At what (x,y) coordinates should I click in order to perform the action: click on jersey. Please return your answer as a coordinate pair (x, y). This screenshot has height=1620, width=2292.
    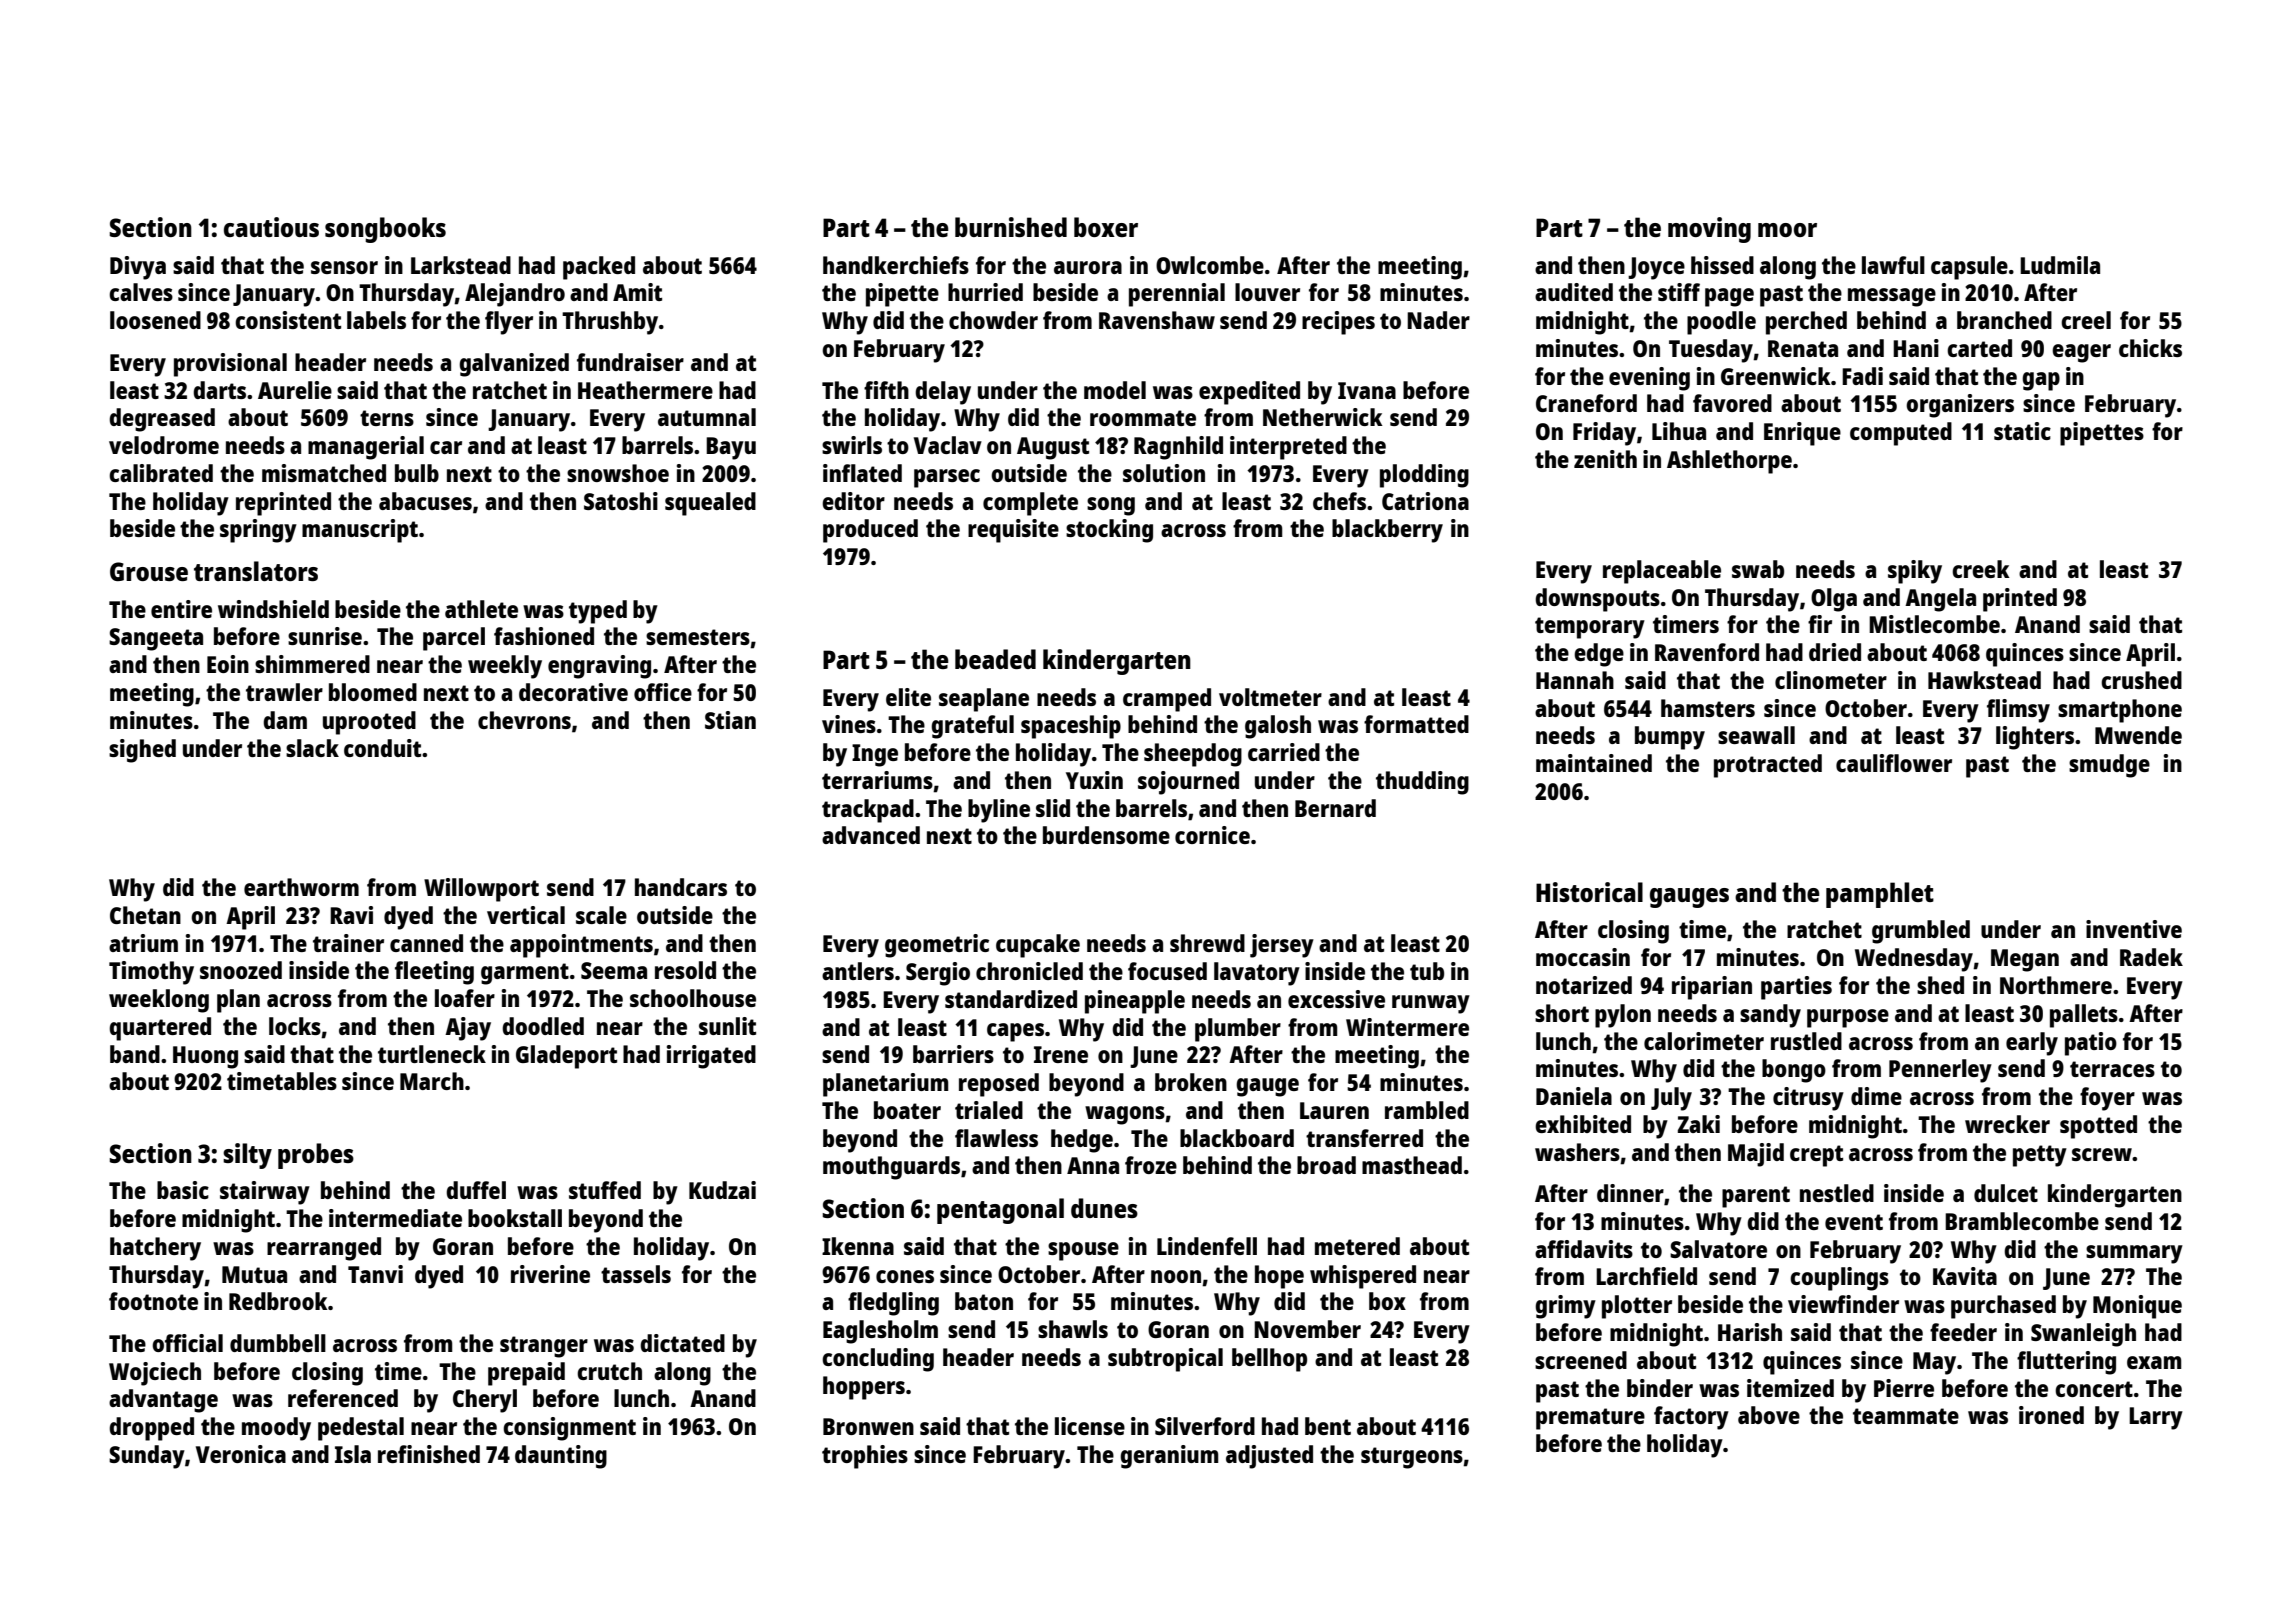
    Looking at the image, I should click on (1282, 946).
